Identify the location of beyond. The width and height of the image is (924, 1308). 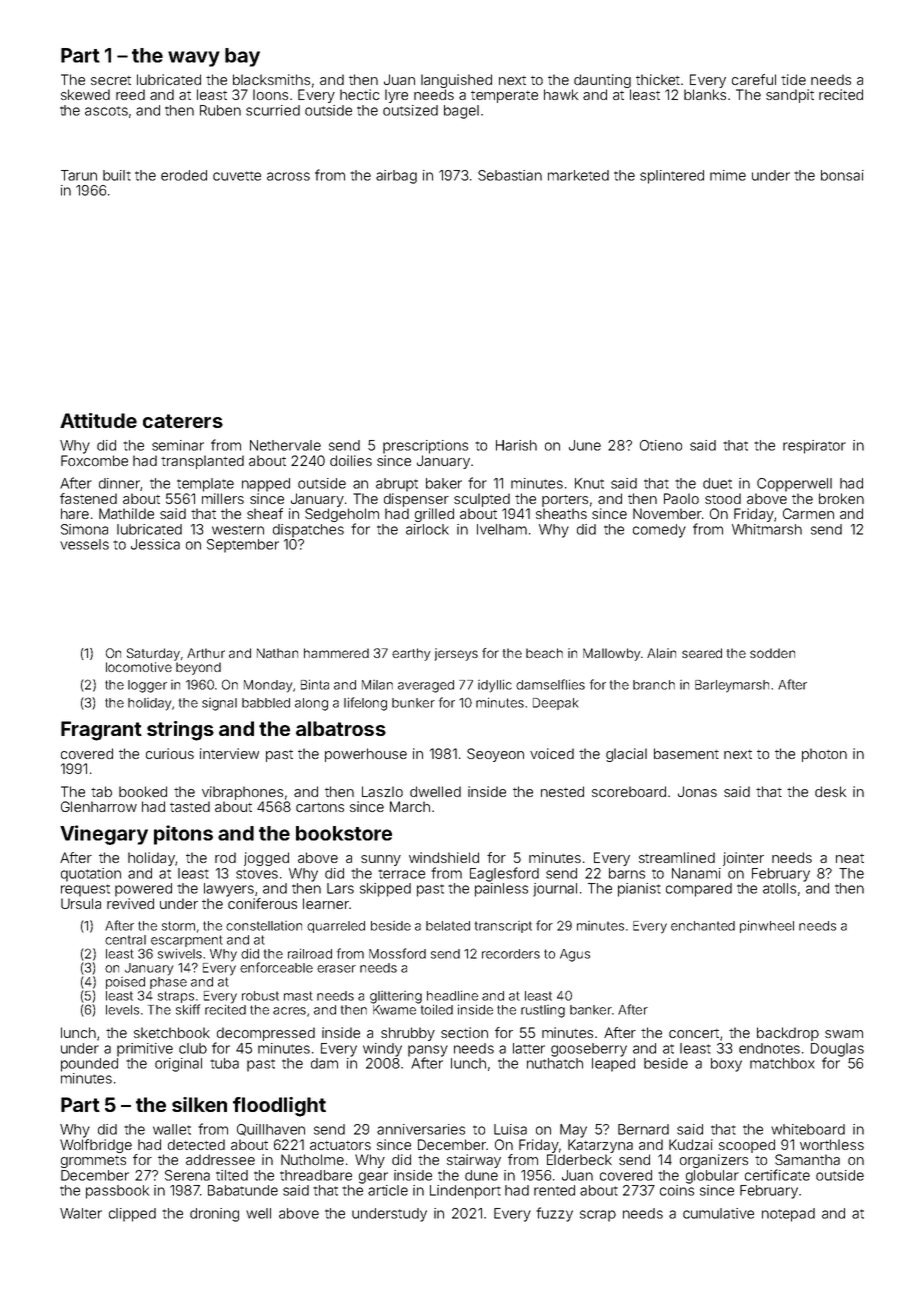
(198, 668).
